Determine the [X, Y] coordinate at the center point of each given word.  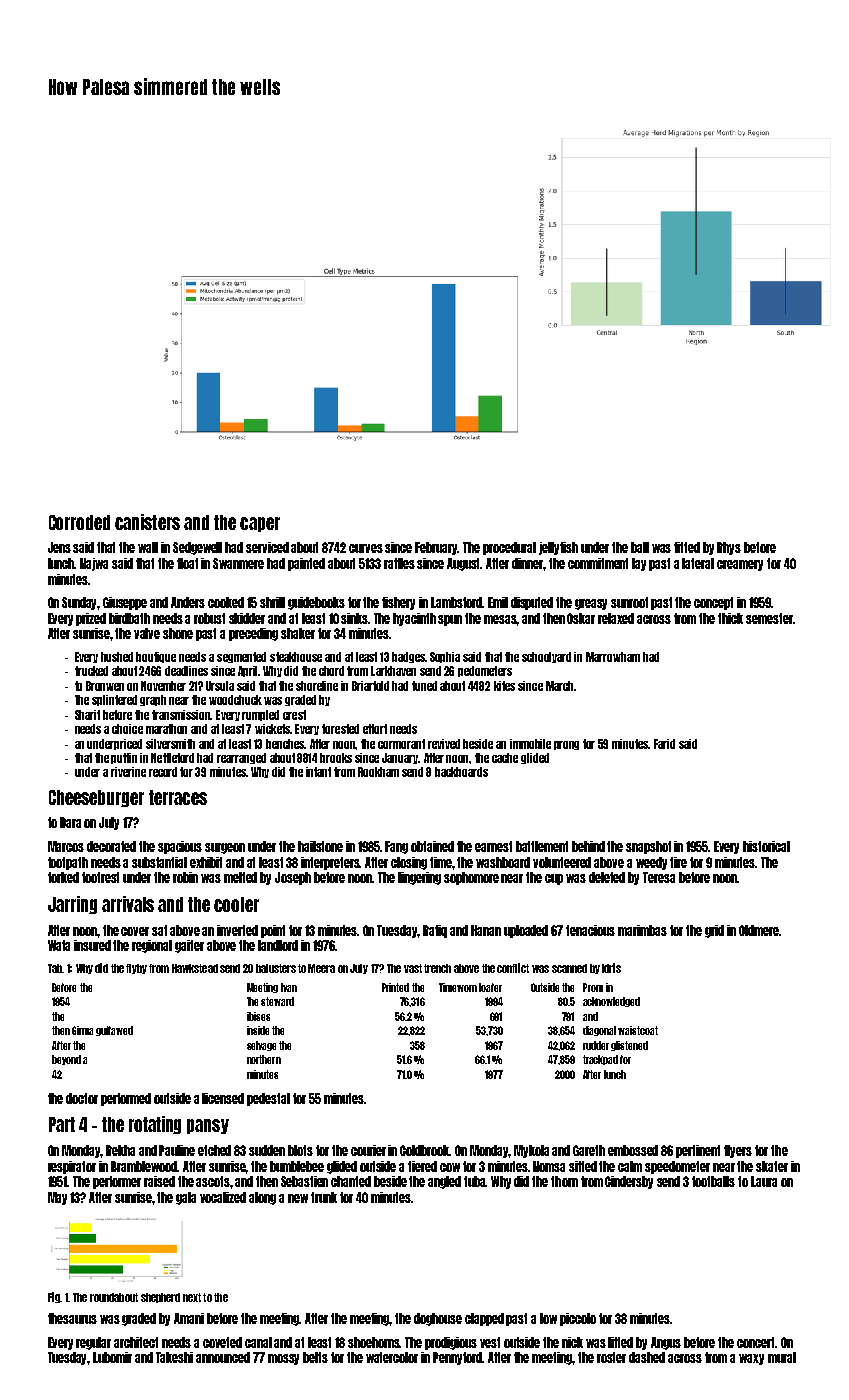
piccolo [578, 1319]
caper [260, 524]
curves [366, 548]
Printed [395, 987]
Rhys [729, 548]
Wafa [59, 945]
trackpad [600, 1060]
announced [223, 1357]
